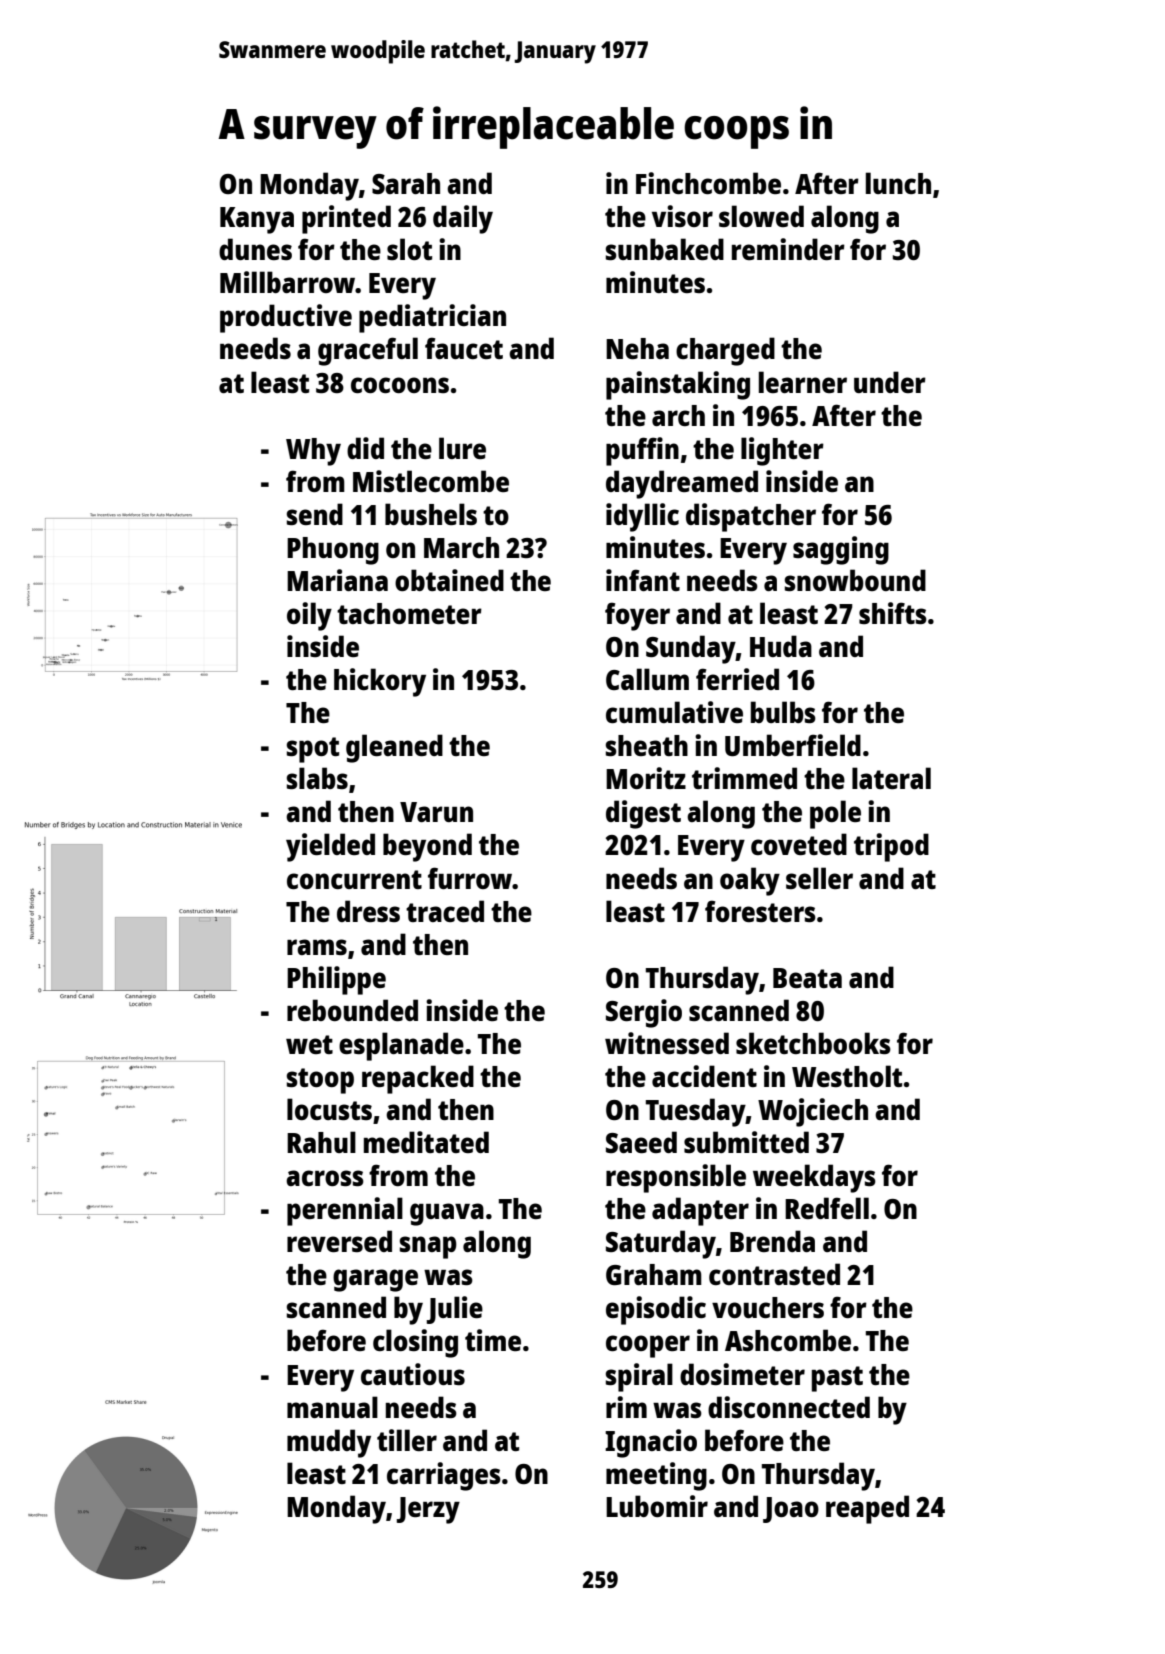 This screenshot has width=1165, height=1654. What do you see at coordinates (761, 216) in the screenshot?
I see `slowed` at bounding box center [761, 216].
